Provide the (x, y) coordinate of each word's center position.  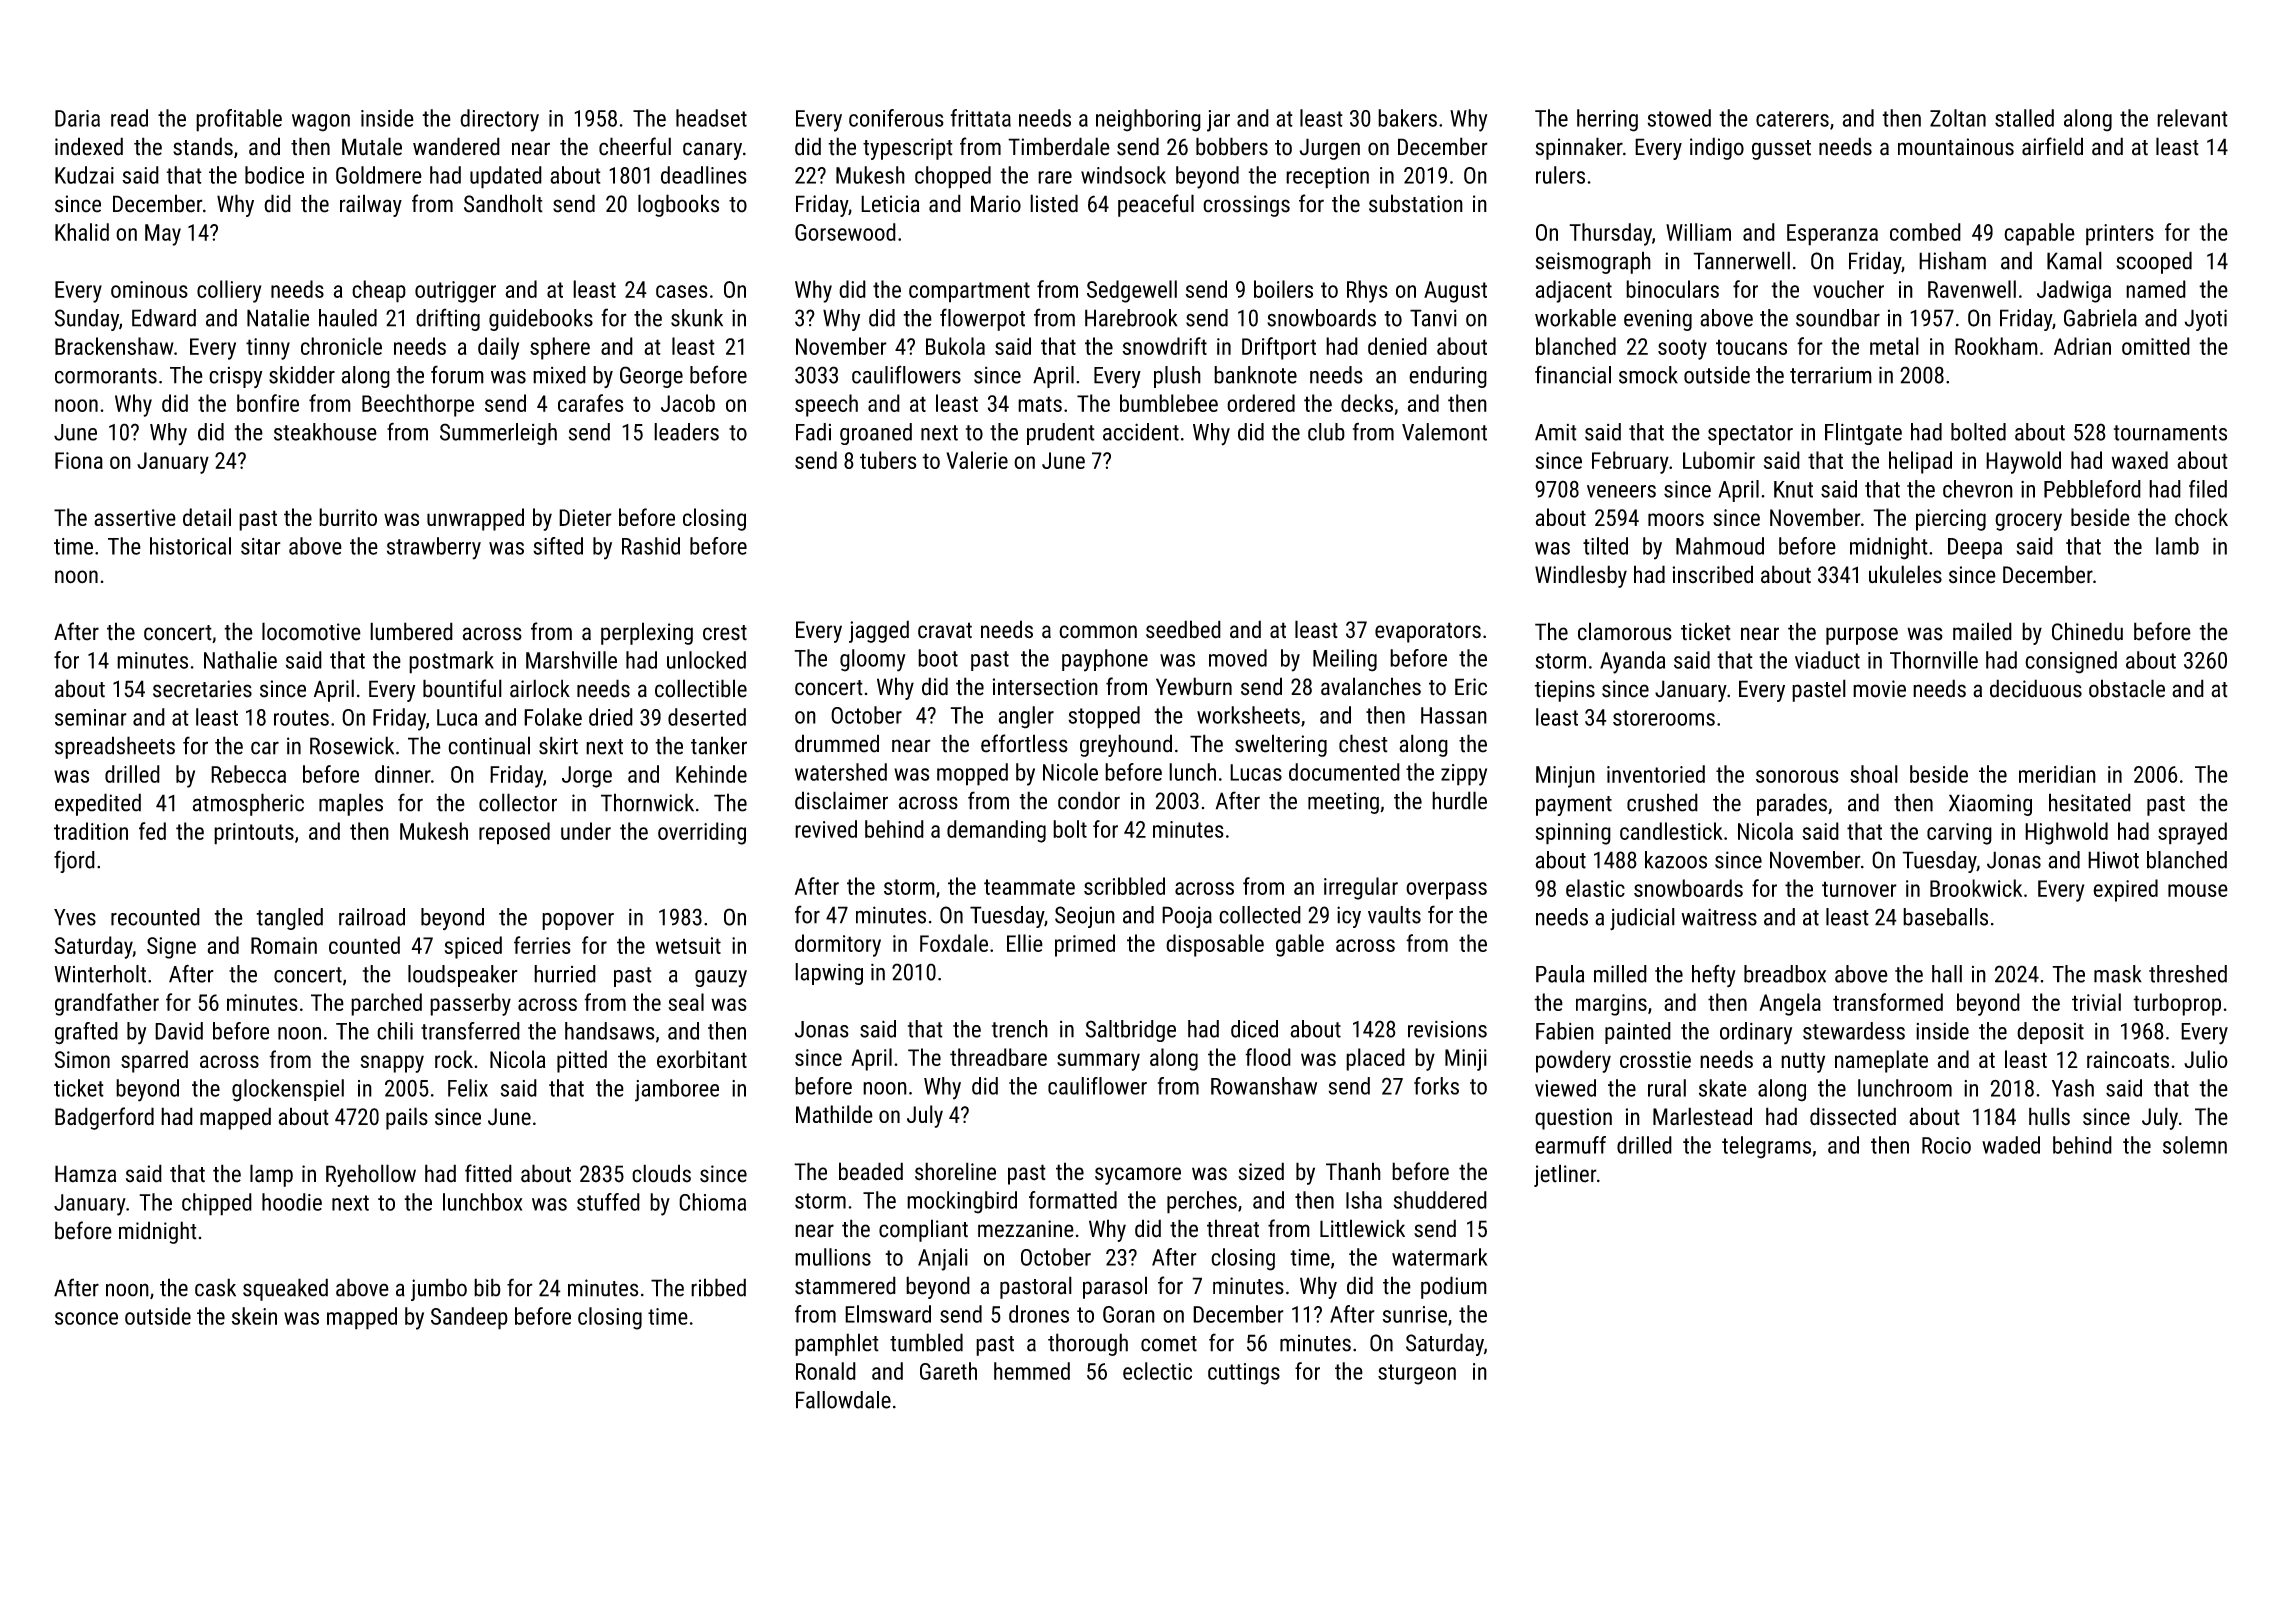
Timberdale (1059, 146)
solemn (2195, 1145)
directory (499, 120)
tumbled (926, 1342)
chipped (217, 1204)
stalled (2024, 118)
